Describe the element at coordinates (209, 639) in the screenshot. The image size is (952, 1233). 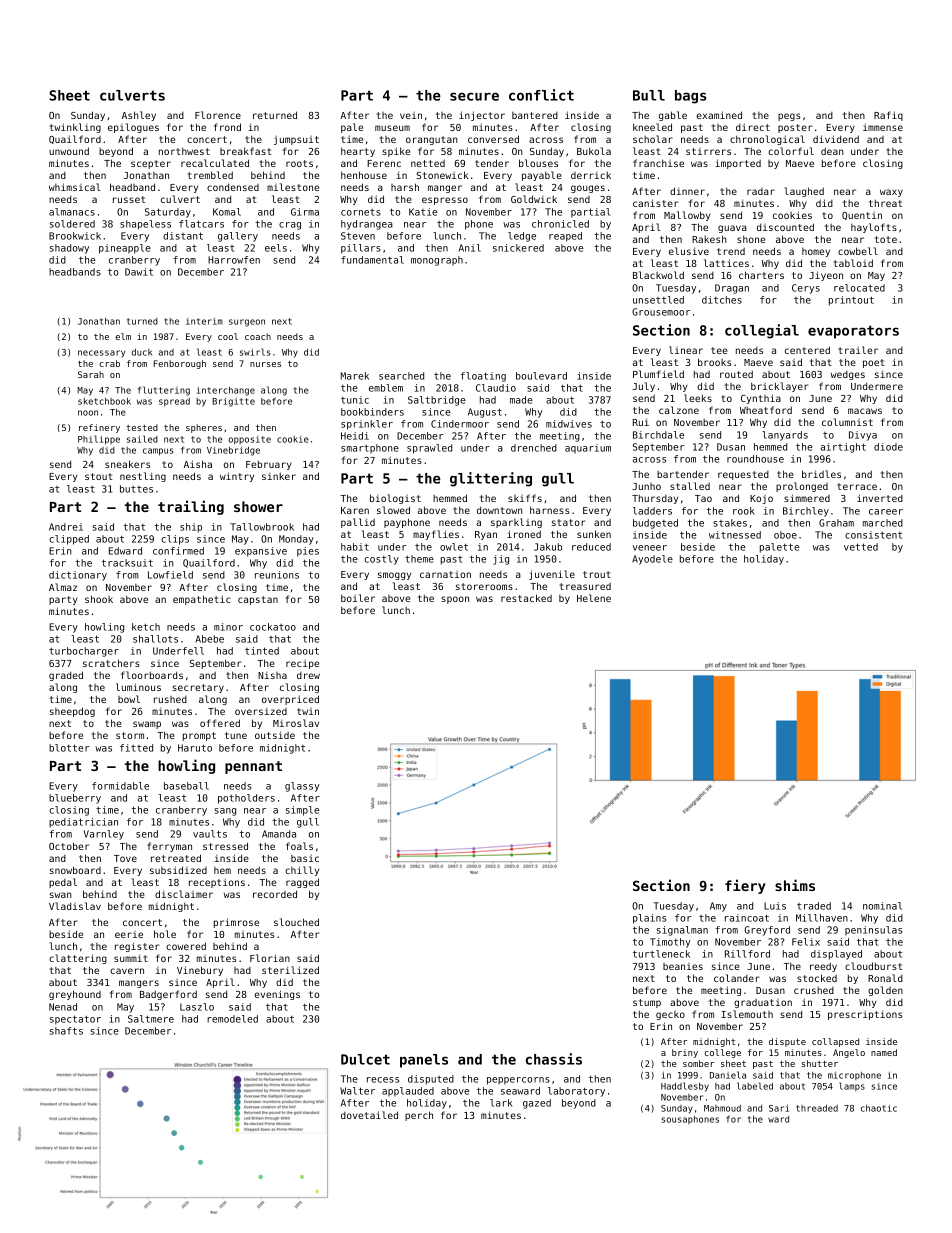
I see `Abebe` at that location.
